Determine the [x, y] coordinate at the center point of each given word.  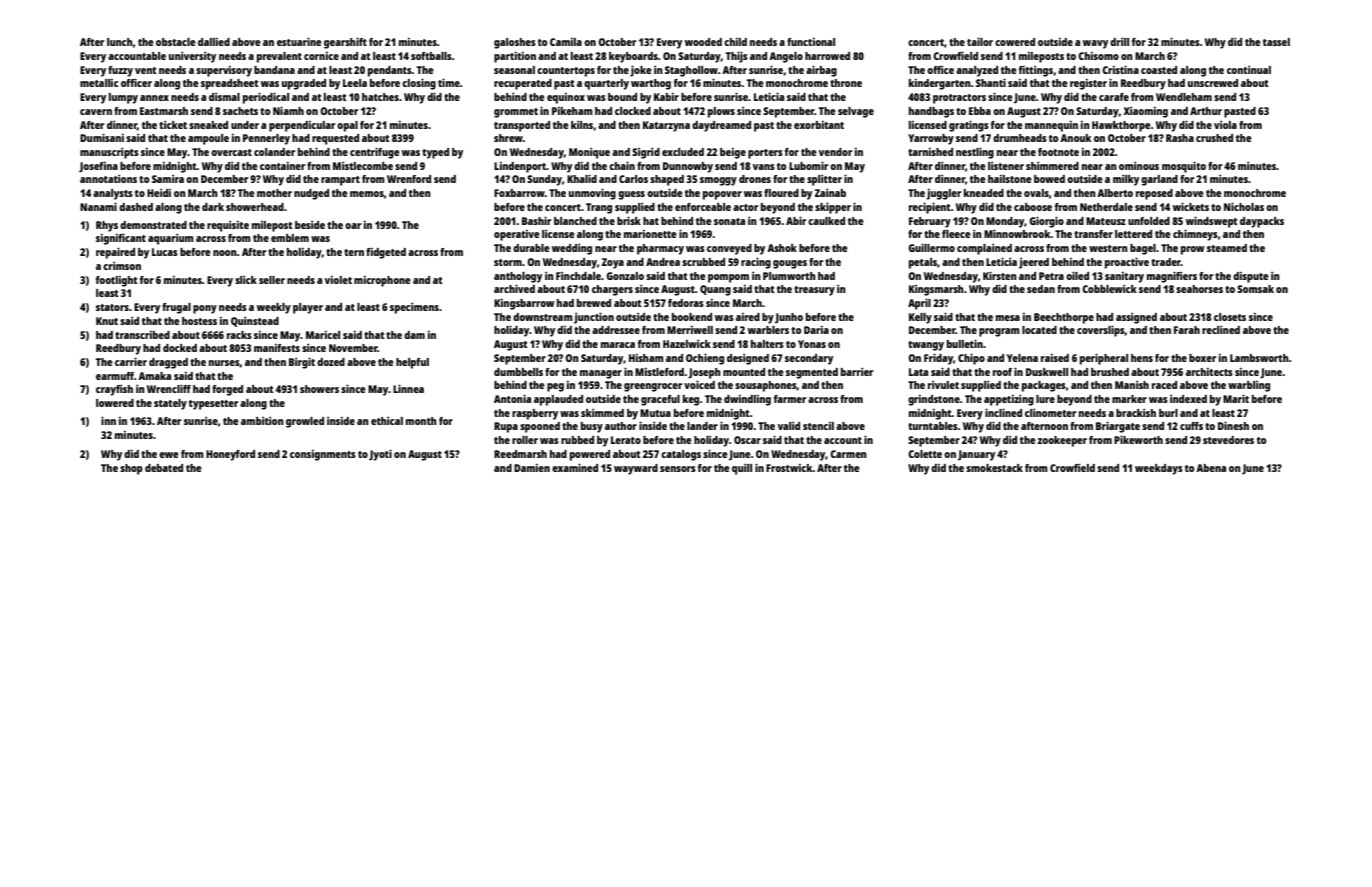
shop [131, 469]
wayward [636, 469]
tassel [1276, 42]
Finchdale [578, 276]
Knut [107, 321]
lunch [120, 42]
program [999, 332]
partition [515, 57]
